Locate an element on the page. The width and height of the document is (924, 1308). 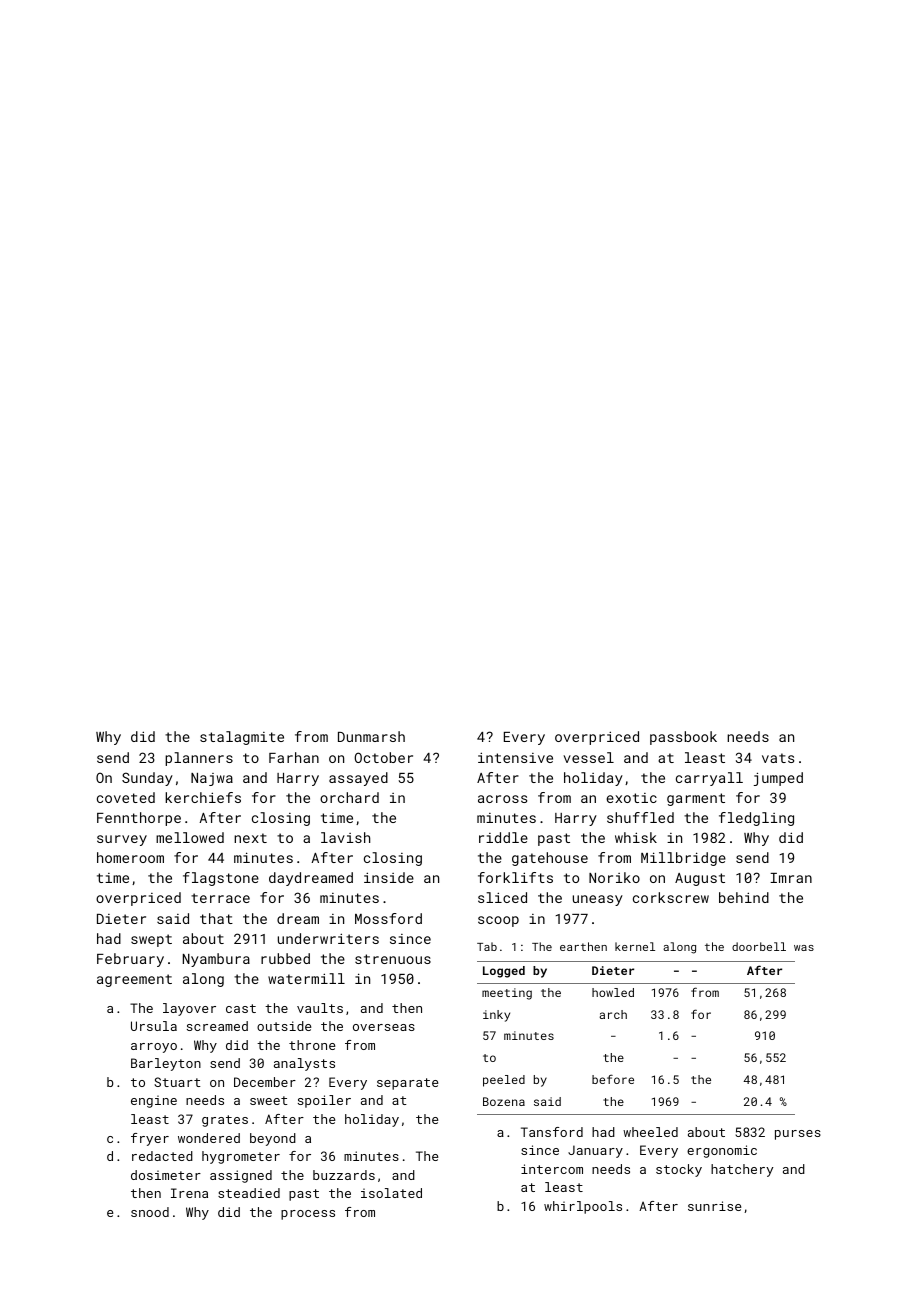
stalagmite is located at coordinates (242, 738).
